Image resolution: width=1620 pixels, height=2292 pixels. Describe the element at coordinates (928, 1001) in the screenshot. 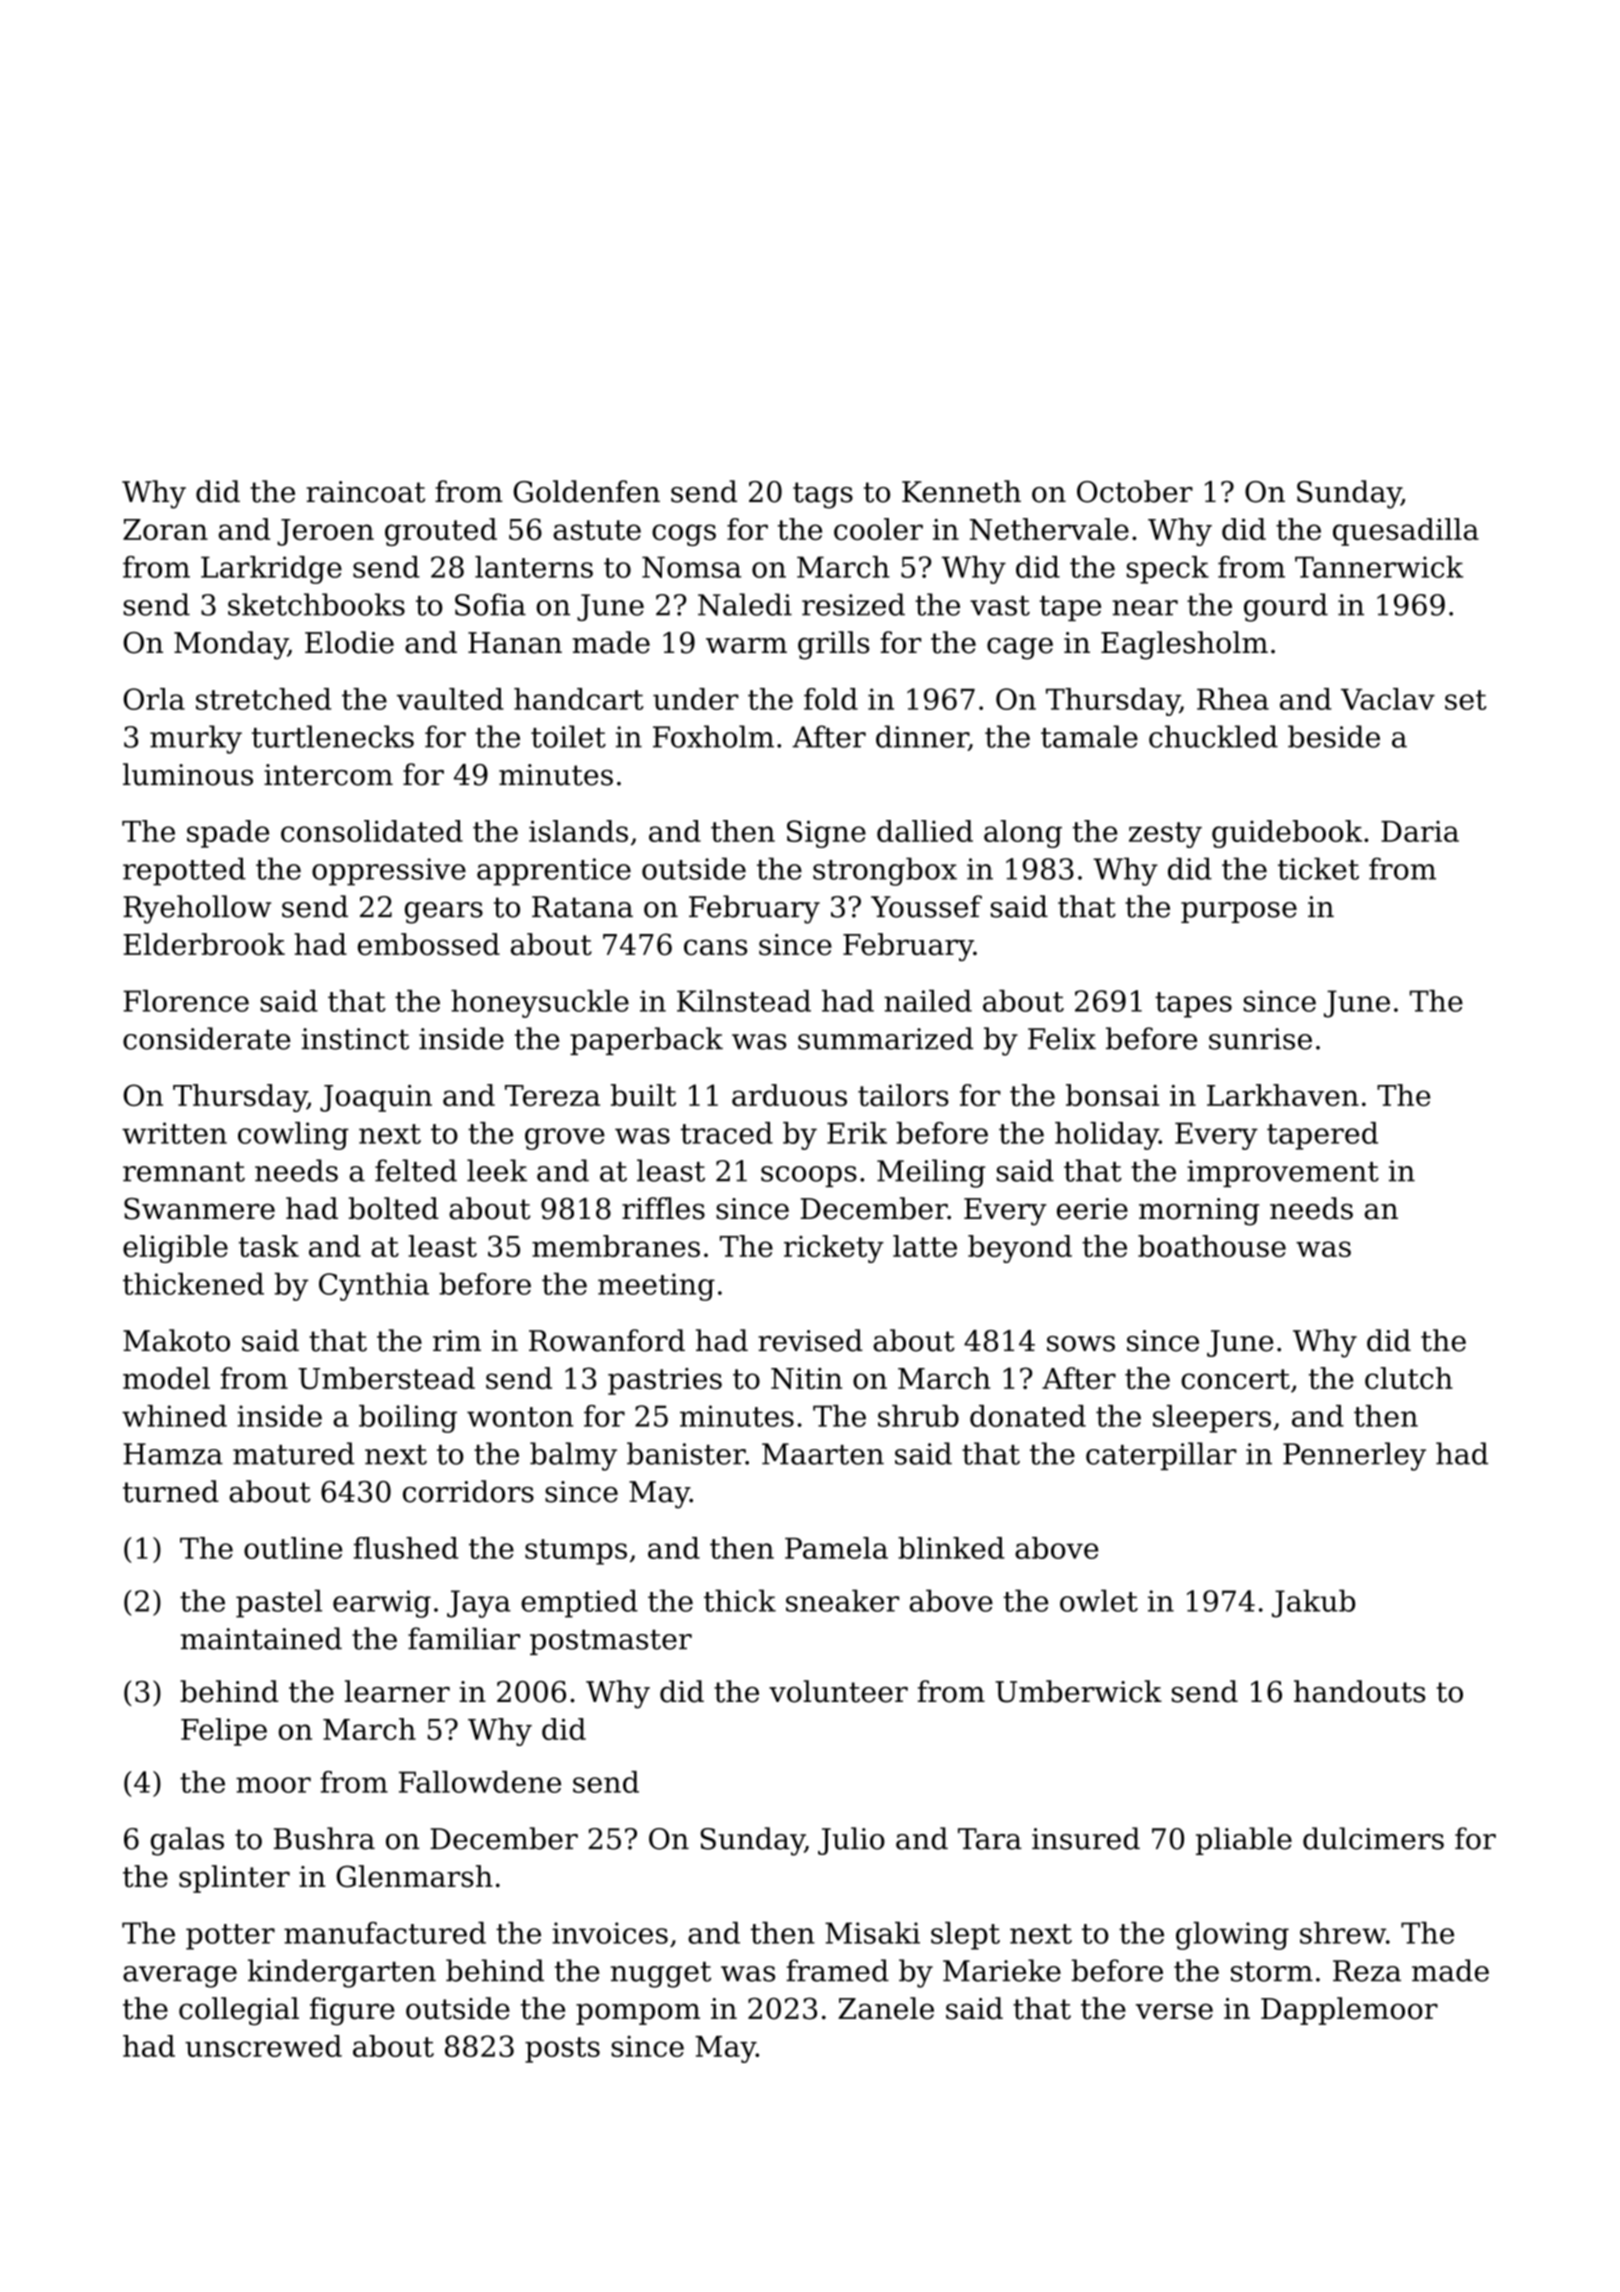

I see `nailed` at that location.
